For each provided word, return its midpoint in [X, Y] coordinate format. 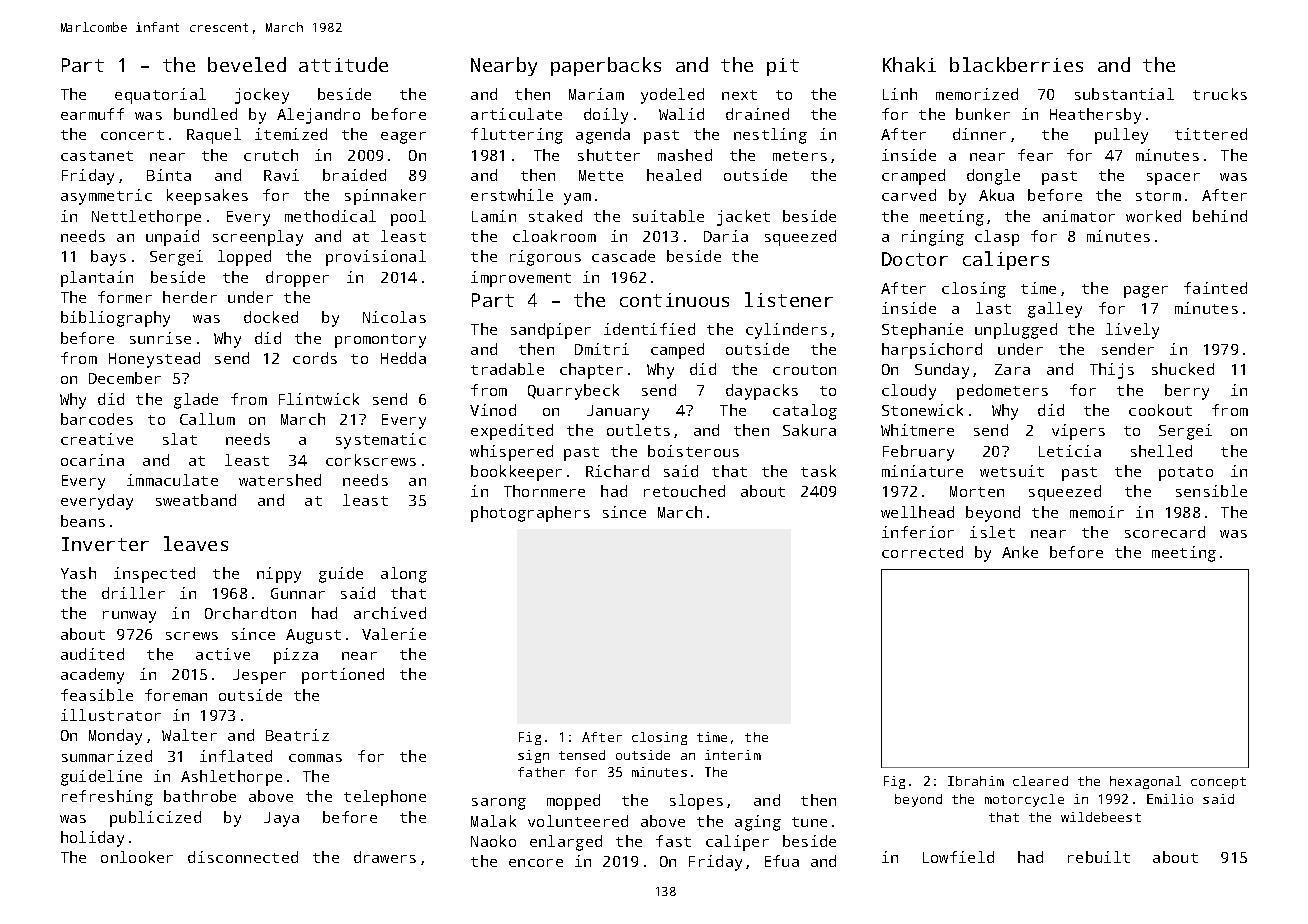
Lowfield [958, 857]
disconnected [243, 857]
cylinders [786, 331]
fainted [1215, 288]
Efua [782, 861]
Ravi [281, 175]
